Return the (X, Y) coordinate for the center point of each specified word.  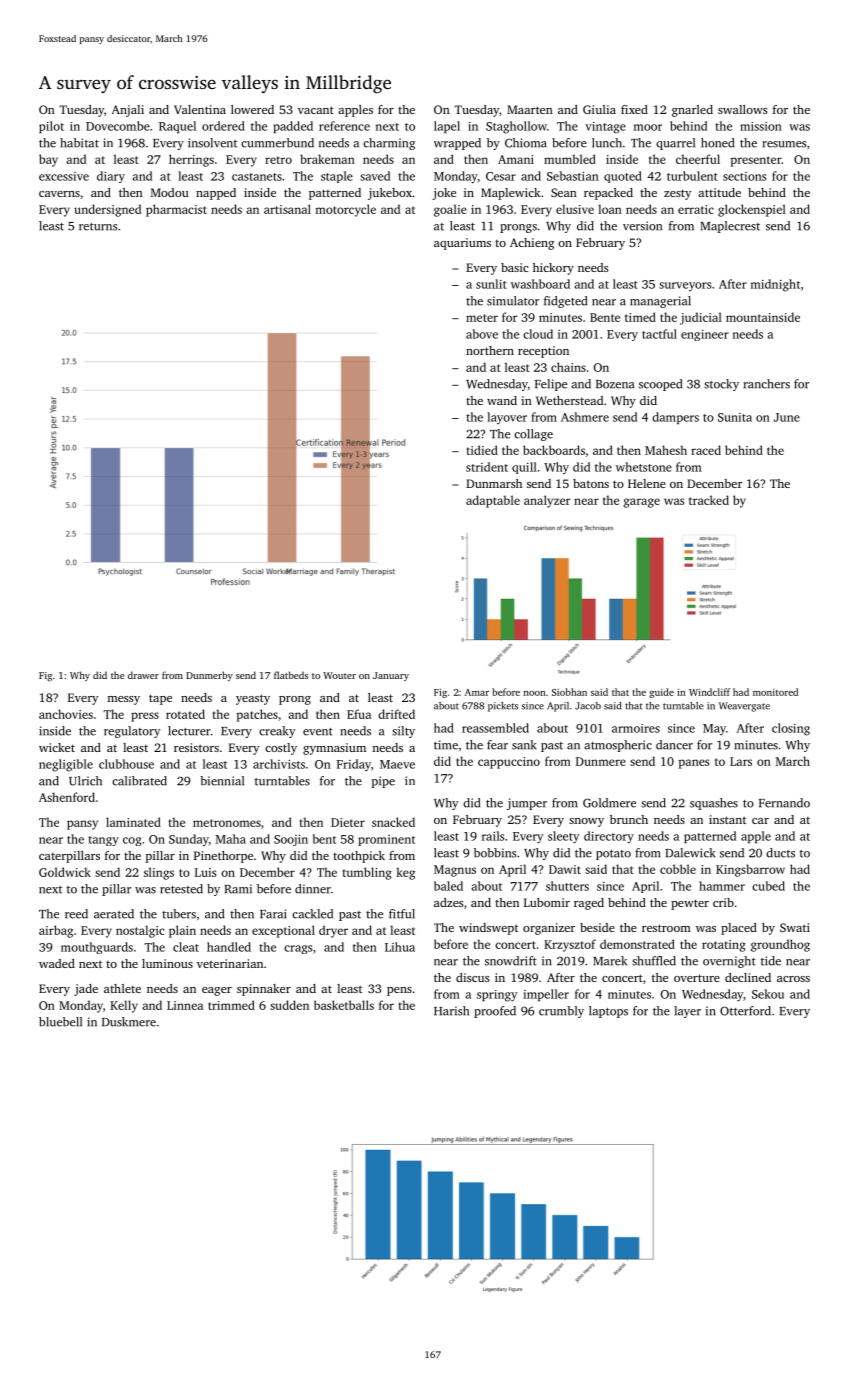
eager (217, 991)
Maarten (530, 109)
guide (661, 693)
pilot (51, 127)
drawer (143, 675)
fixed (634, 109)
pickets (503, 707)
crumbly (561, 1012)
